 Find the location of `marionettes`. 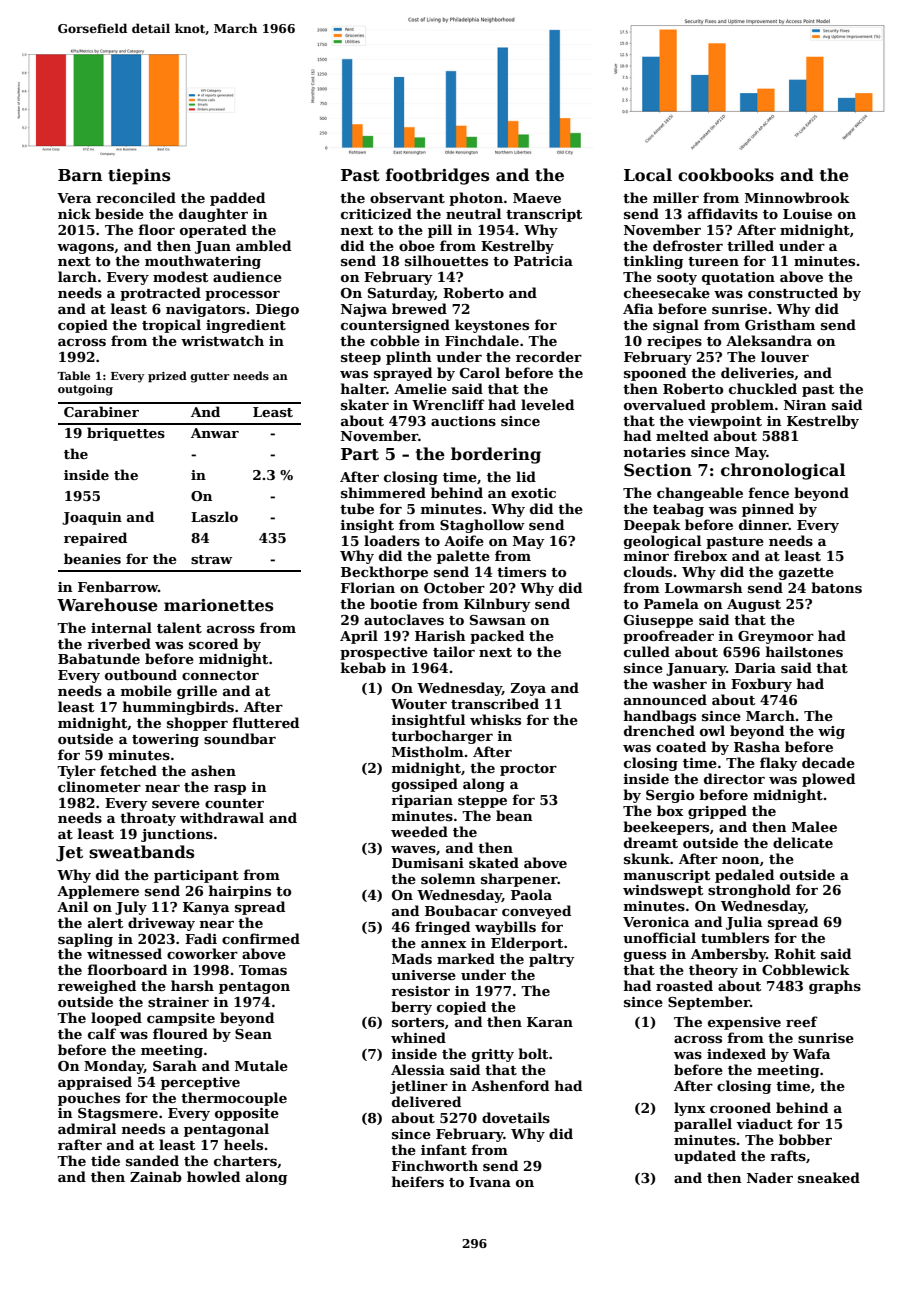

marionettes is located at coordinates (218, 605).
